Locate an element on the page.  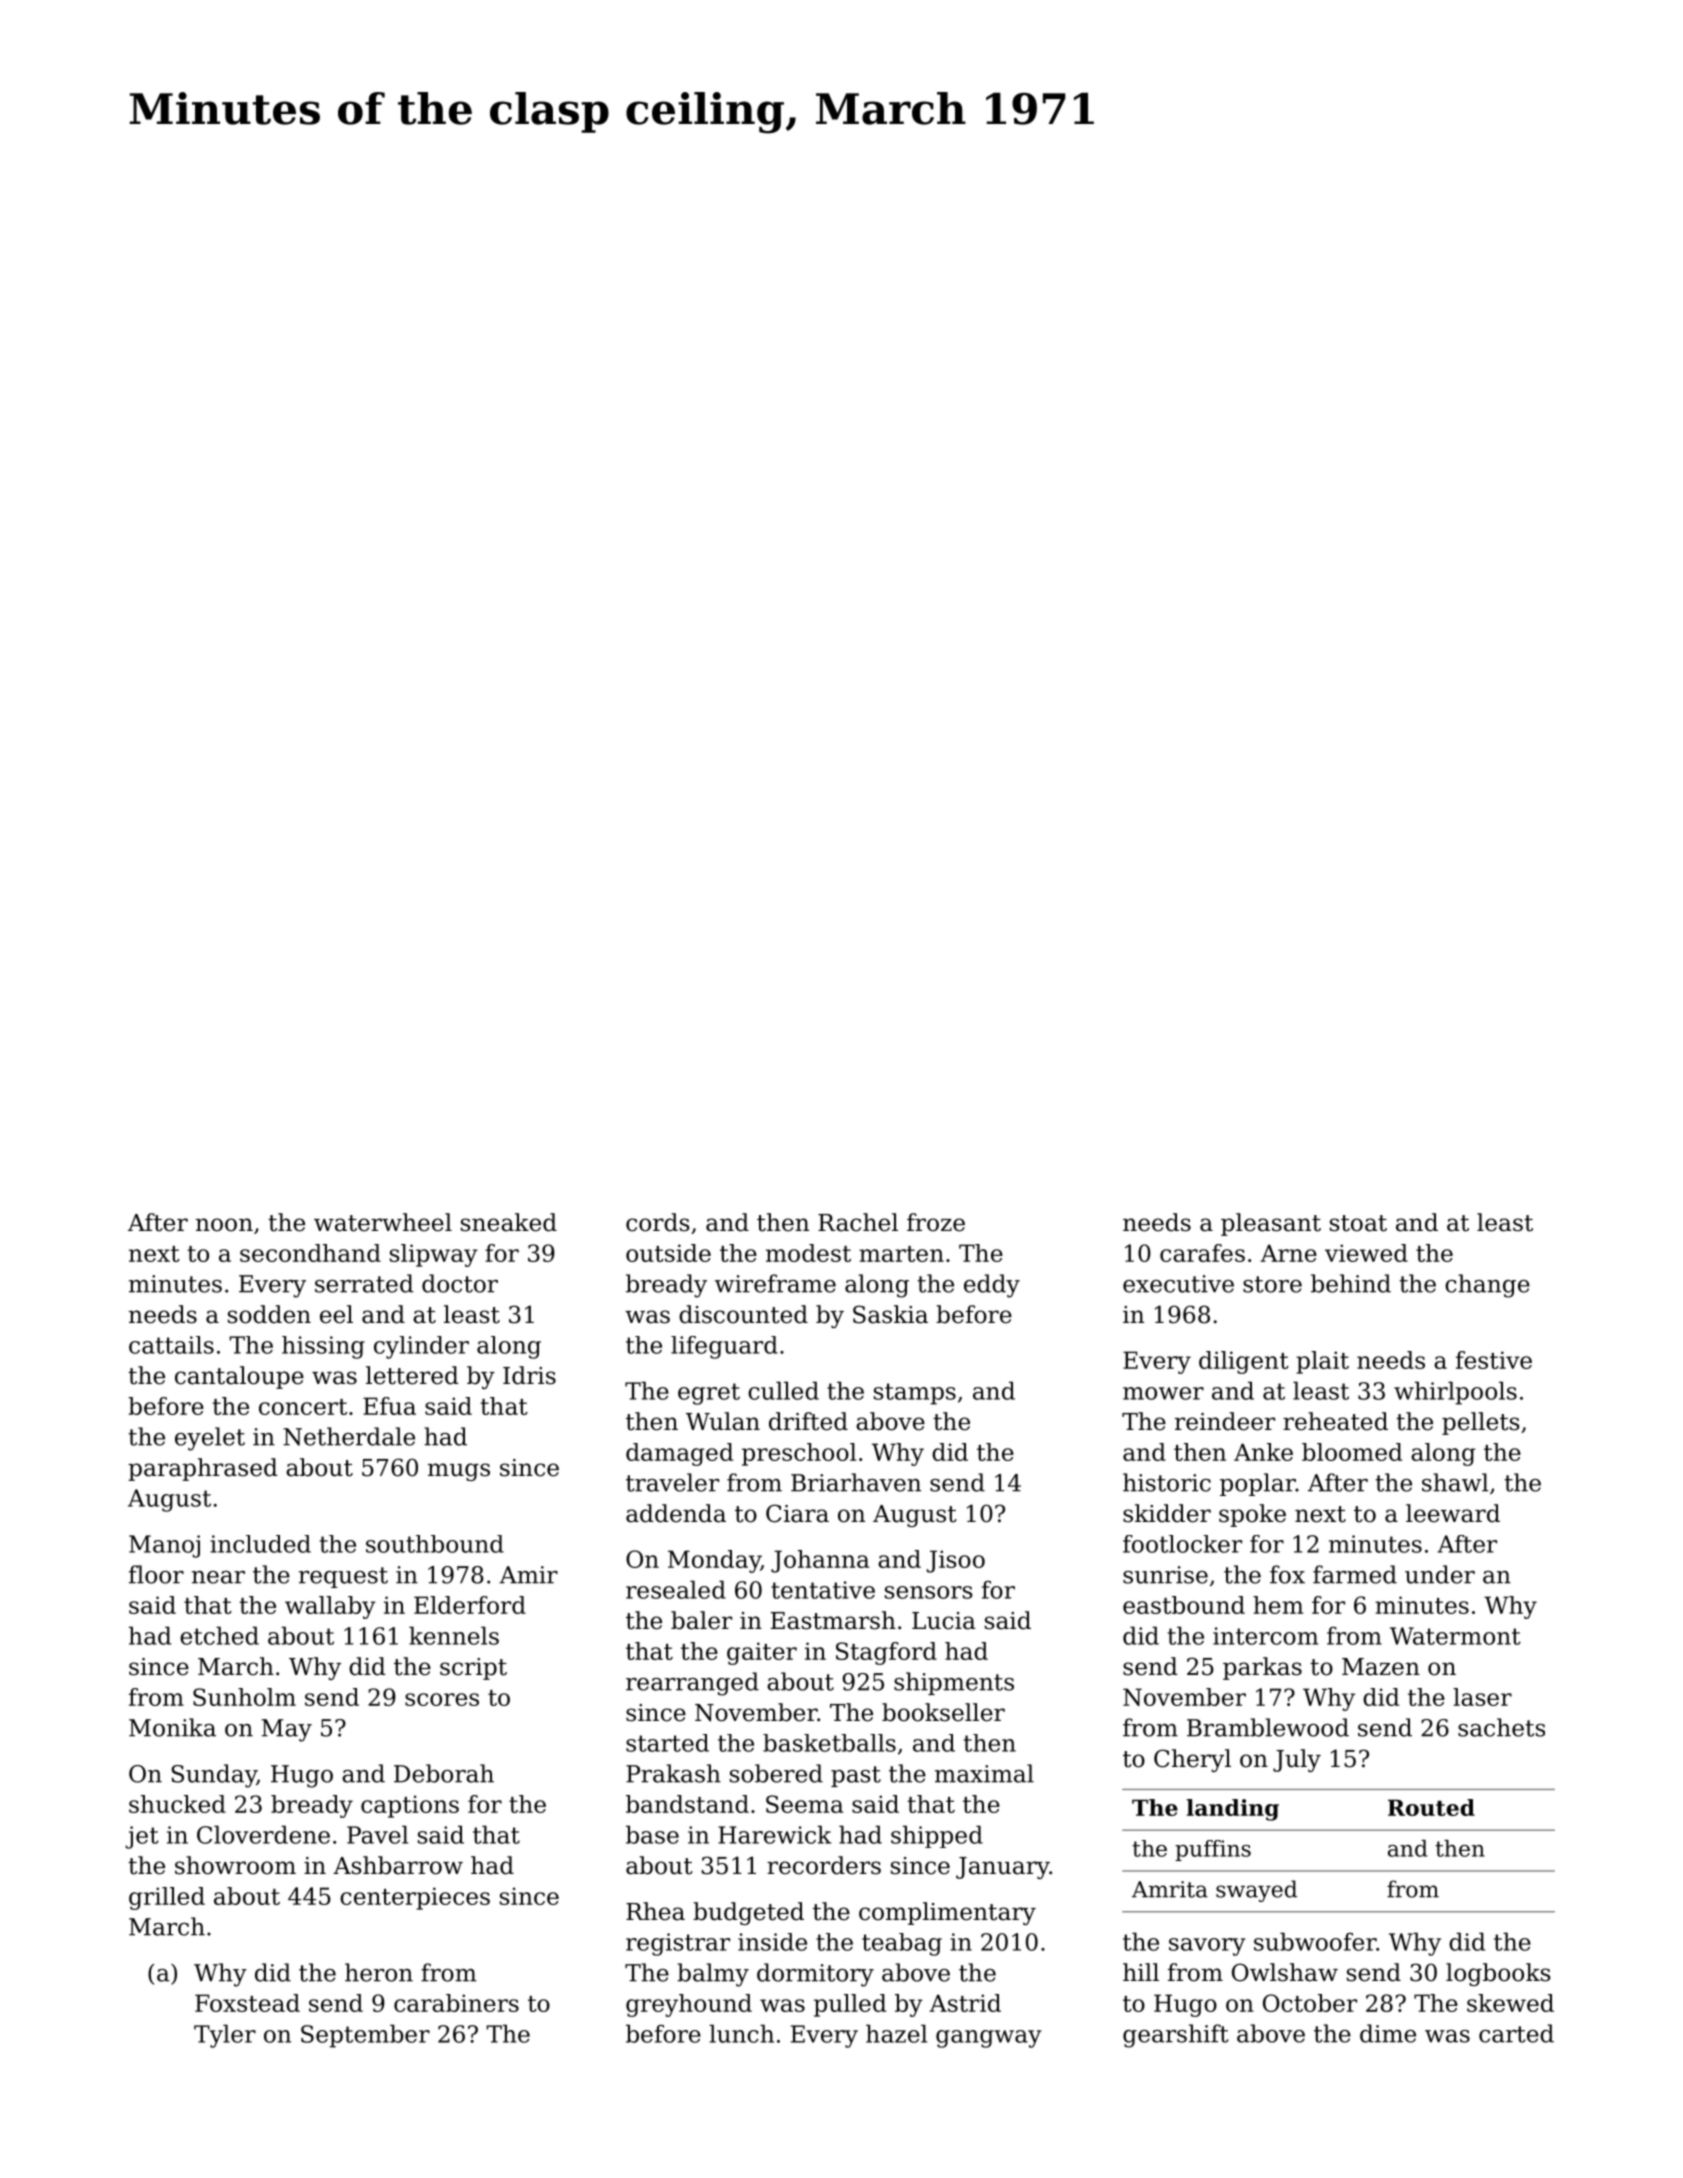
Efua is located at coordinates (389, 1406).
